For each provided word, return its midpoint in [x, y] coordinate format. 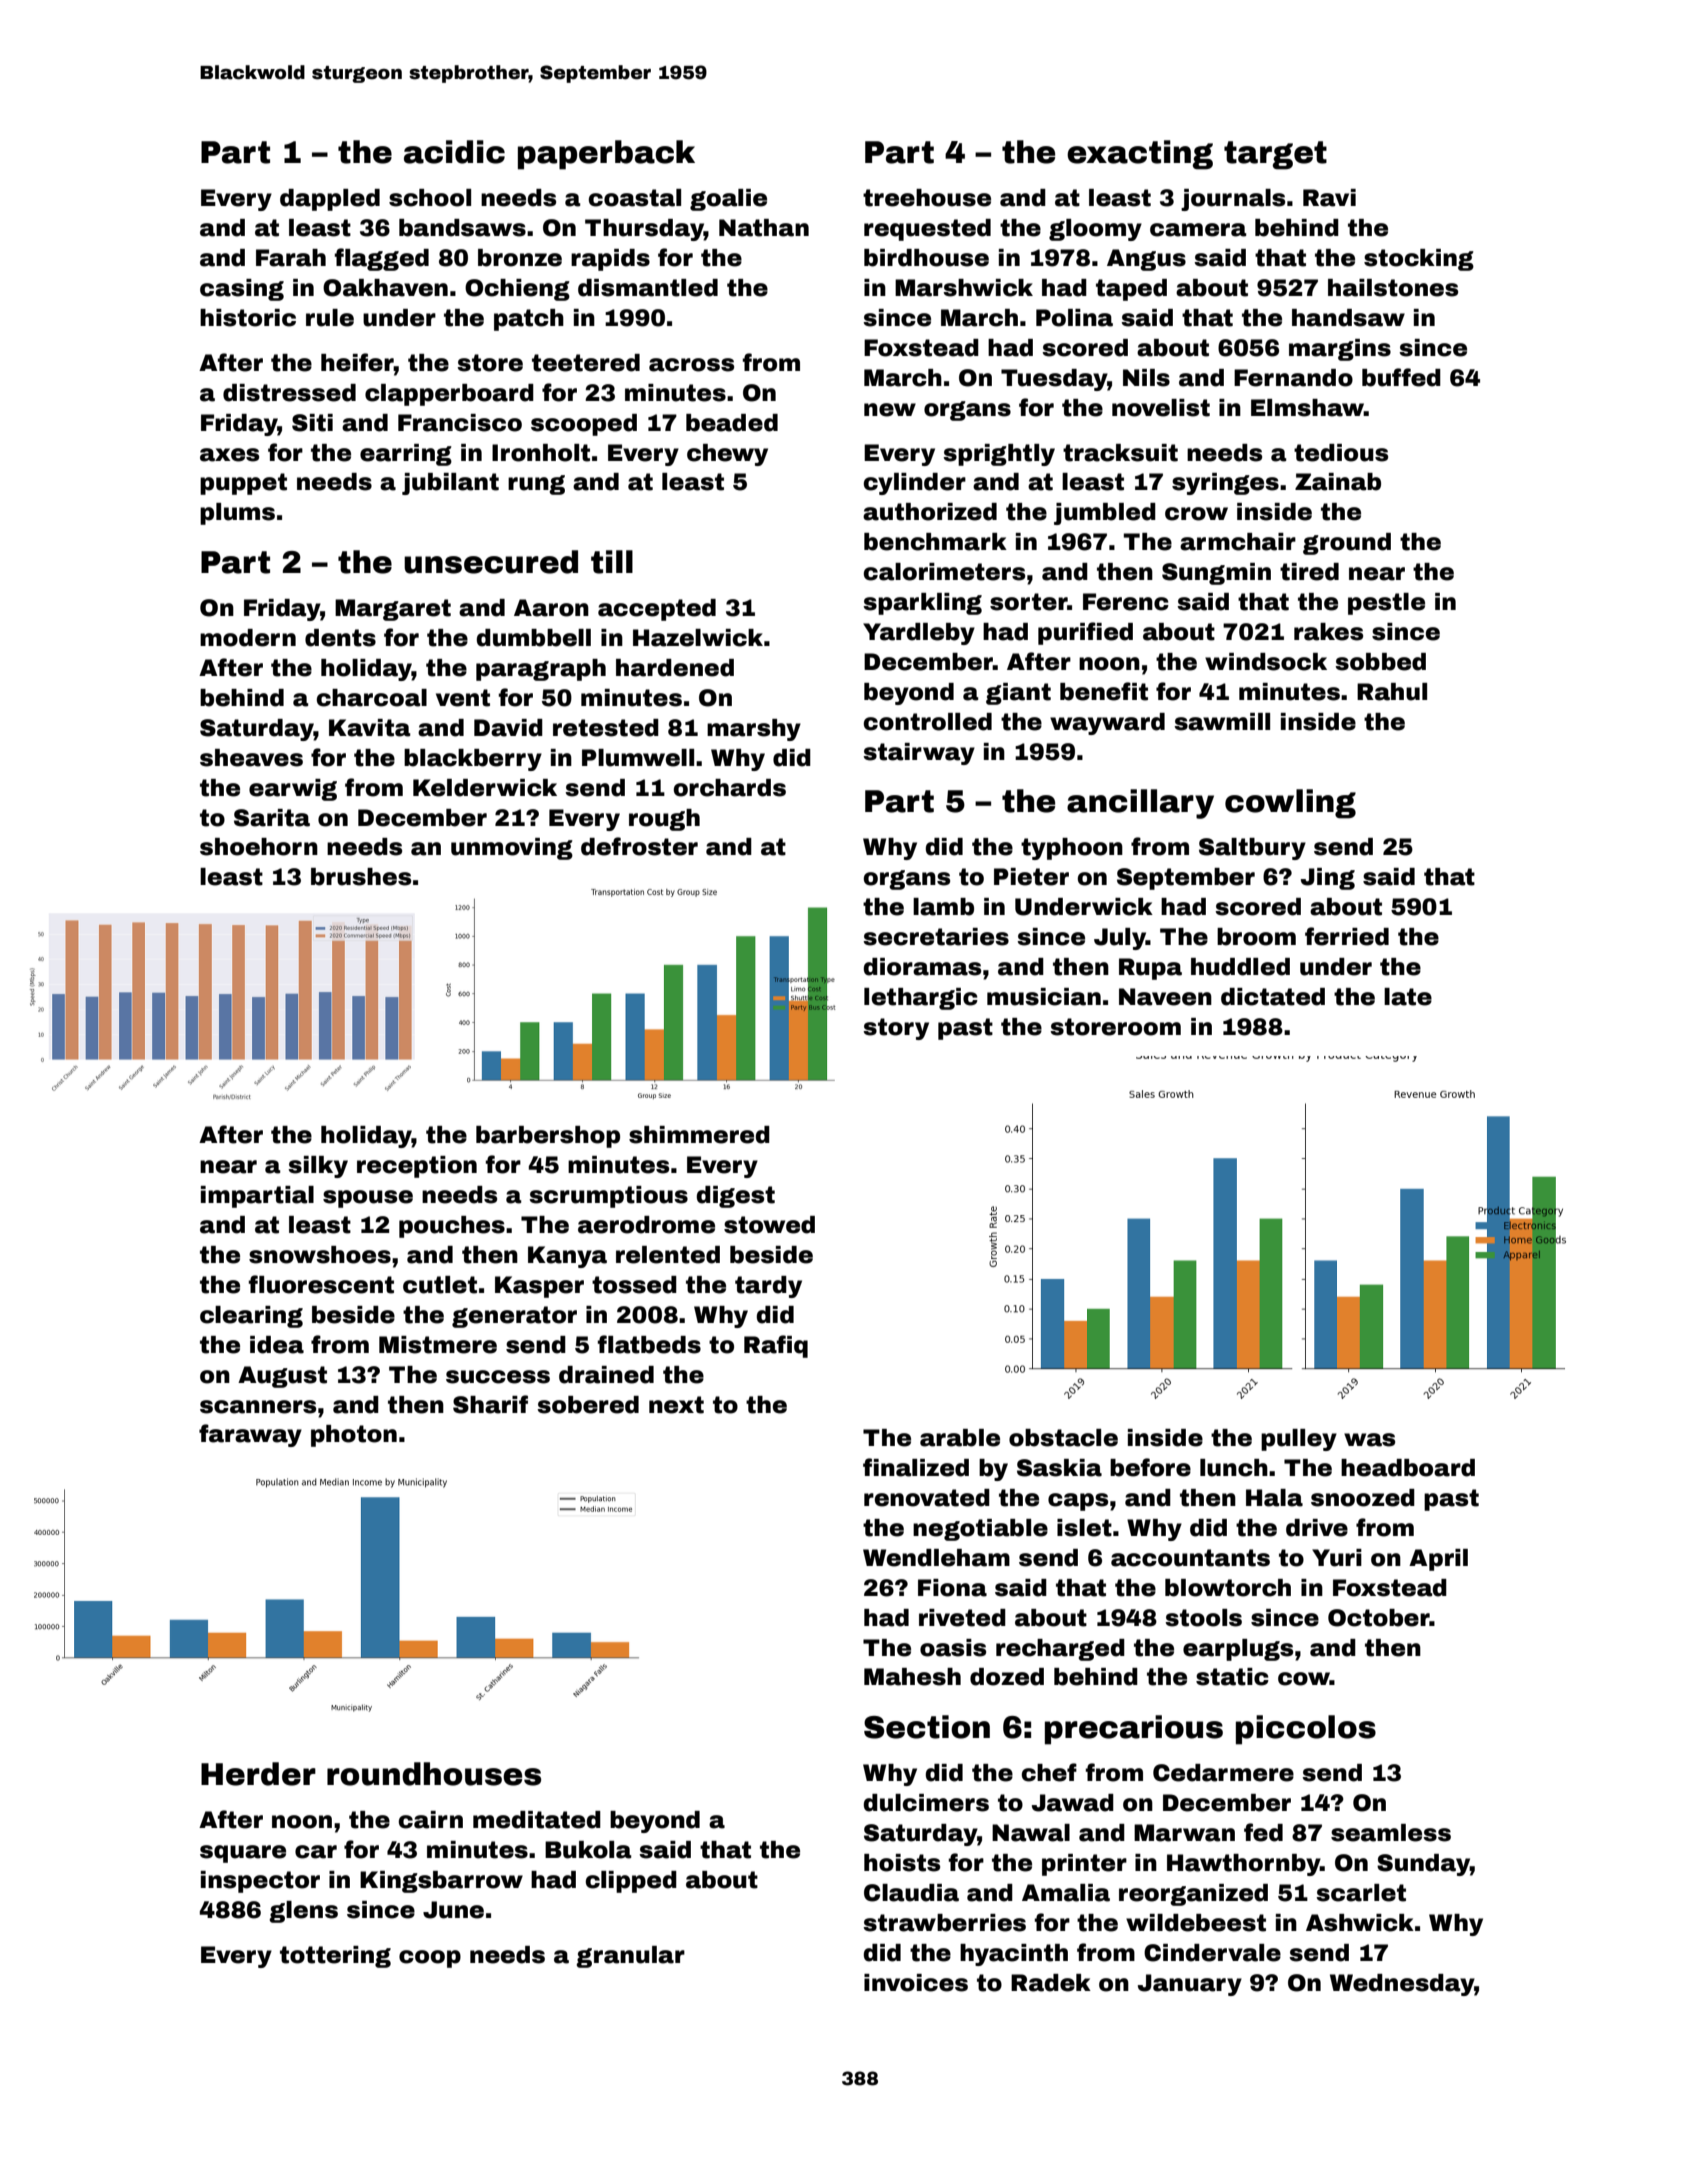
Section [927, 1727]
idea [277, 1345]
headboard [1408, 1468]
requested [927, 230]
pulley [1299, 1440]
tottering [335, 1957]
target [1275, 155]
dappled [330, 200]
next [676, 1405]
